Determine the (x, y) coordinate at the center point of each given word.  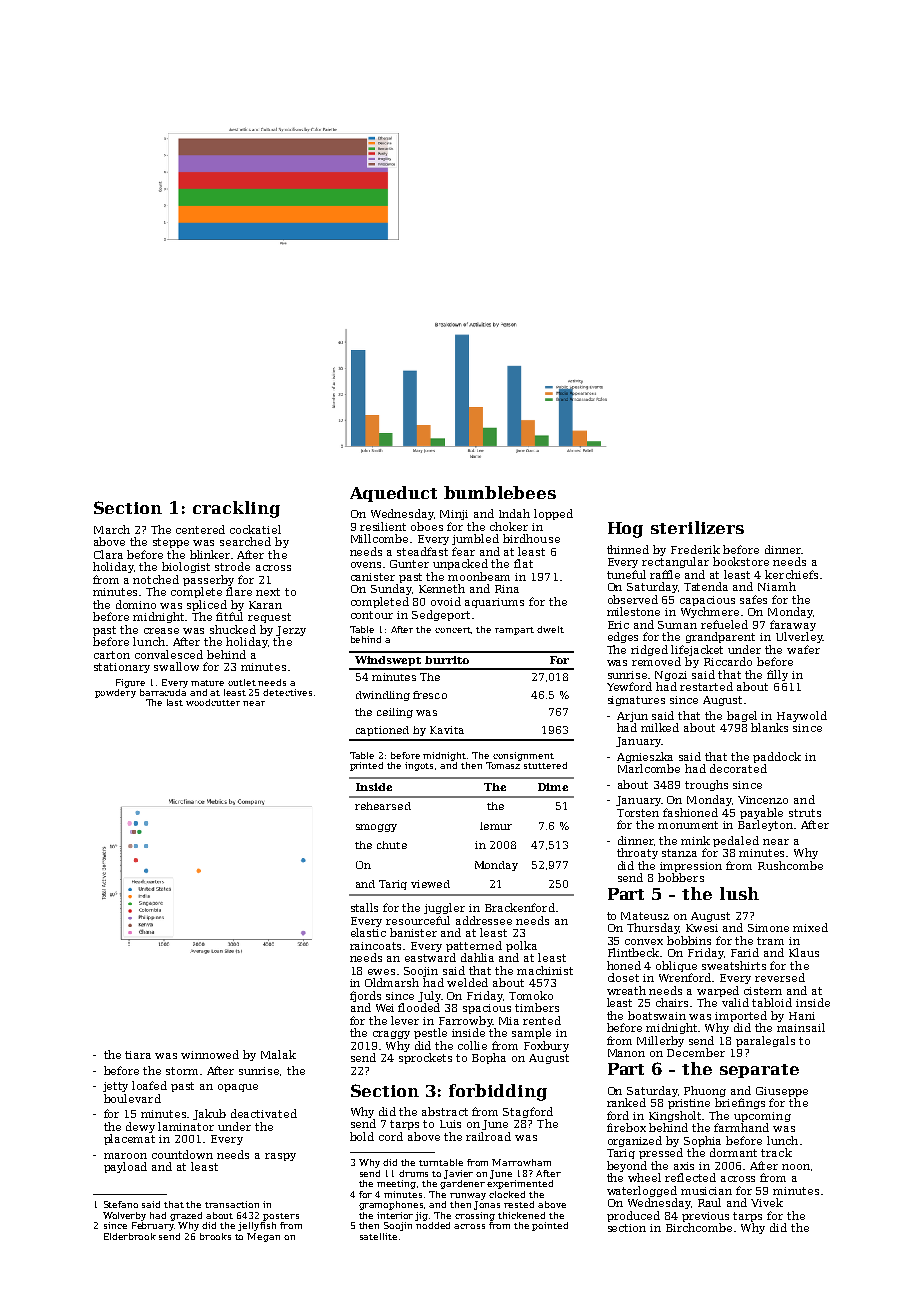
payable (761, 813)
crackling (236, 509)
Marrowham (521, 1162)
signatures (636, 701)
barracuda (163, 692)
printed (366, 766)
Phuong (705, 1091)
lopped (553, 514)
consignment (523, 756)
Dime (553, 787)
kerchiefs (791, 574)
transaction (232, 1204)
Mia (509, 1021)
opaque (238, 1088)
